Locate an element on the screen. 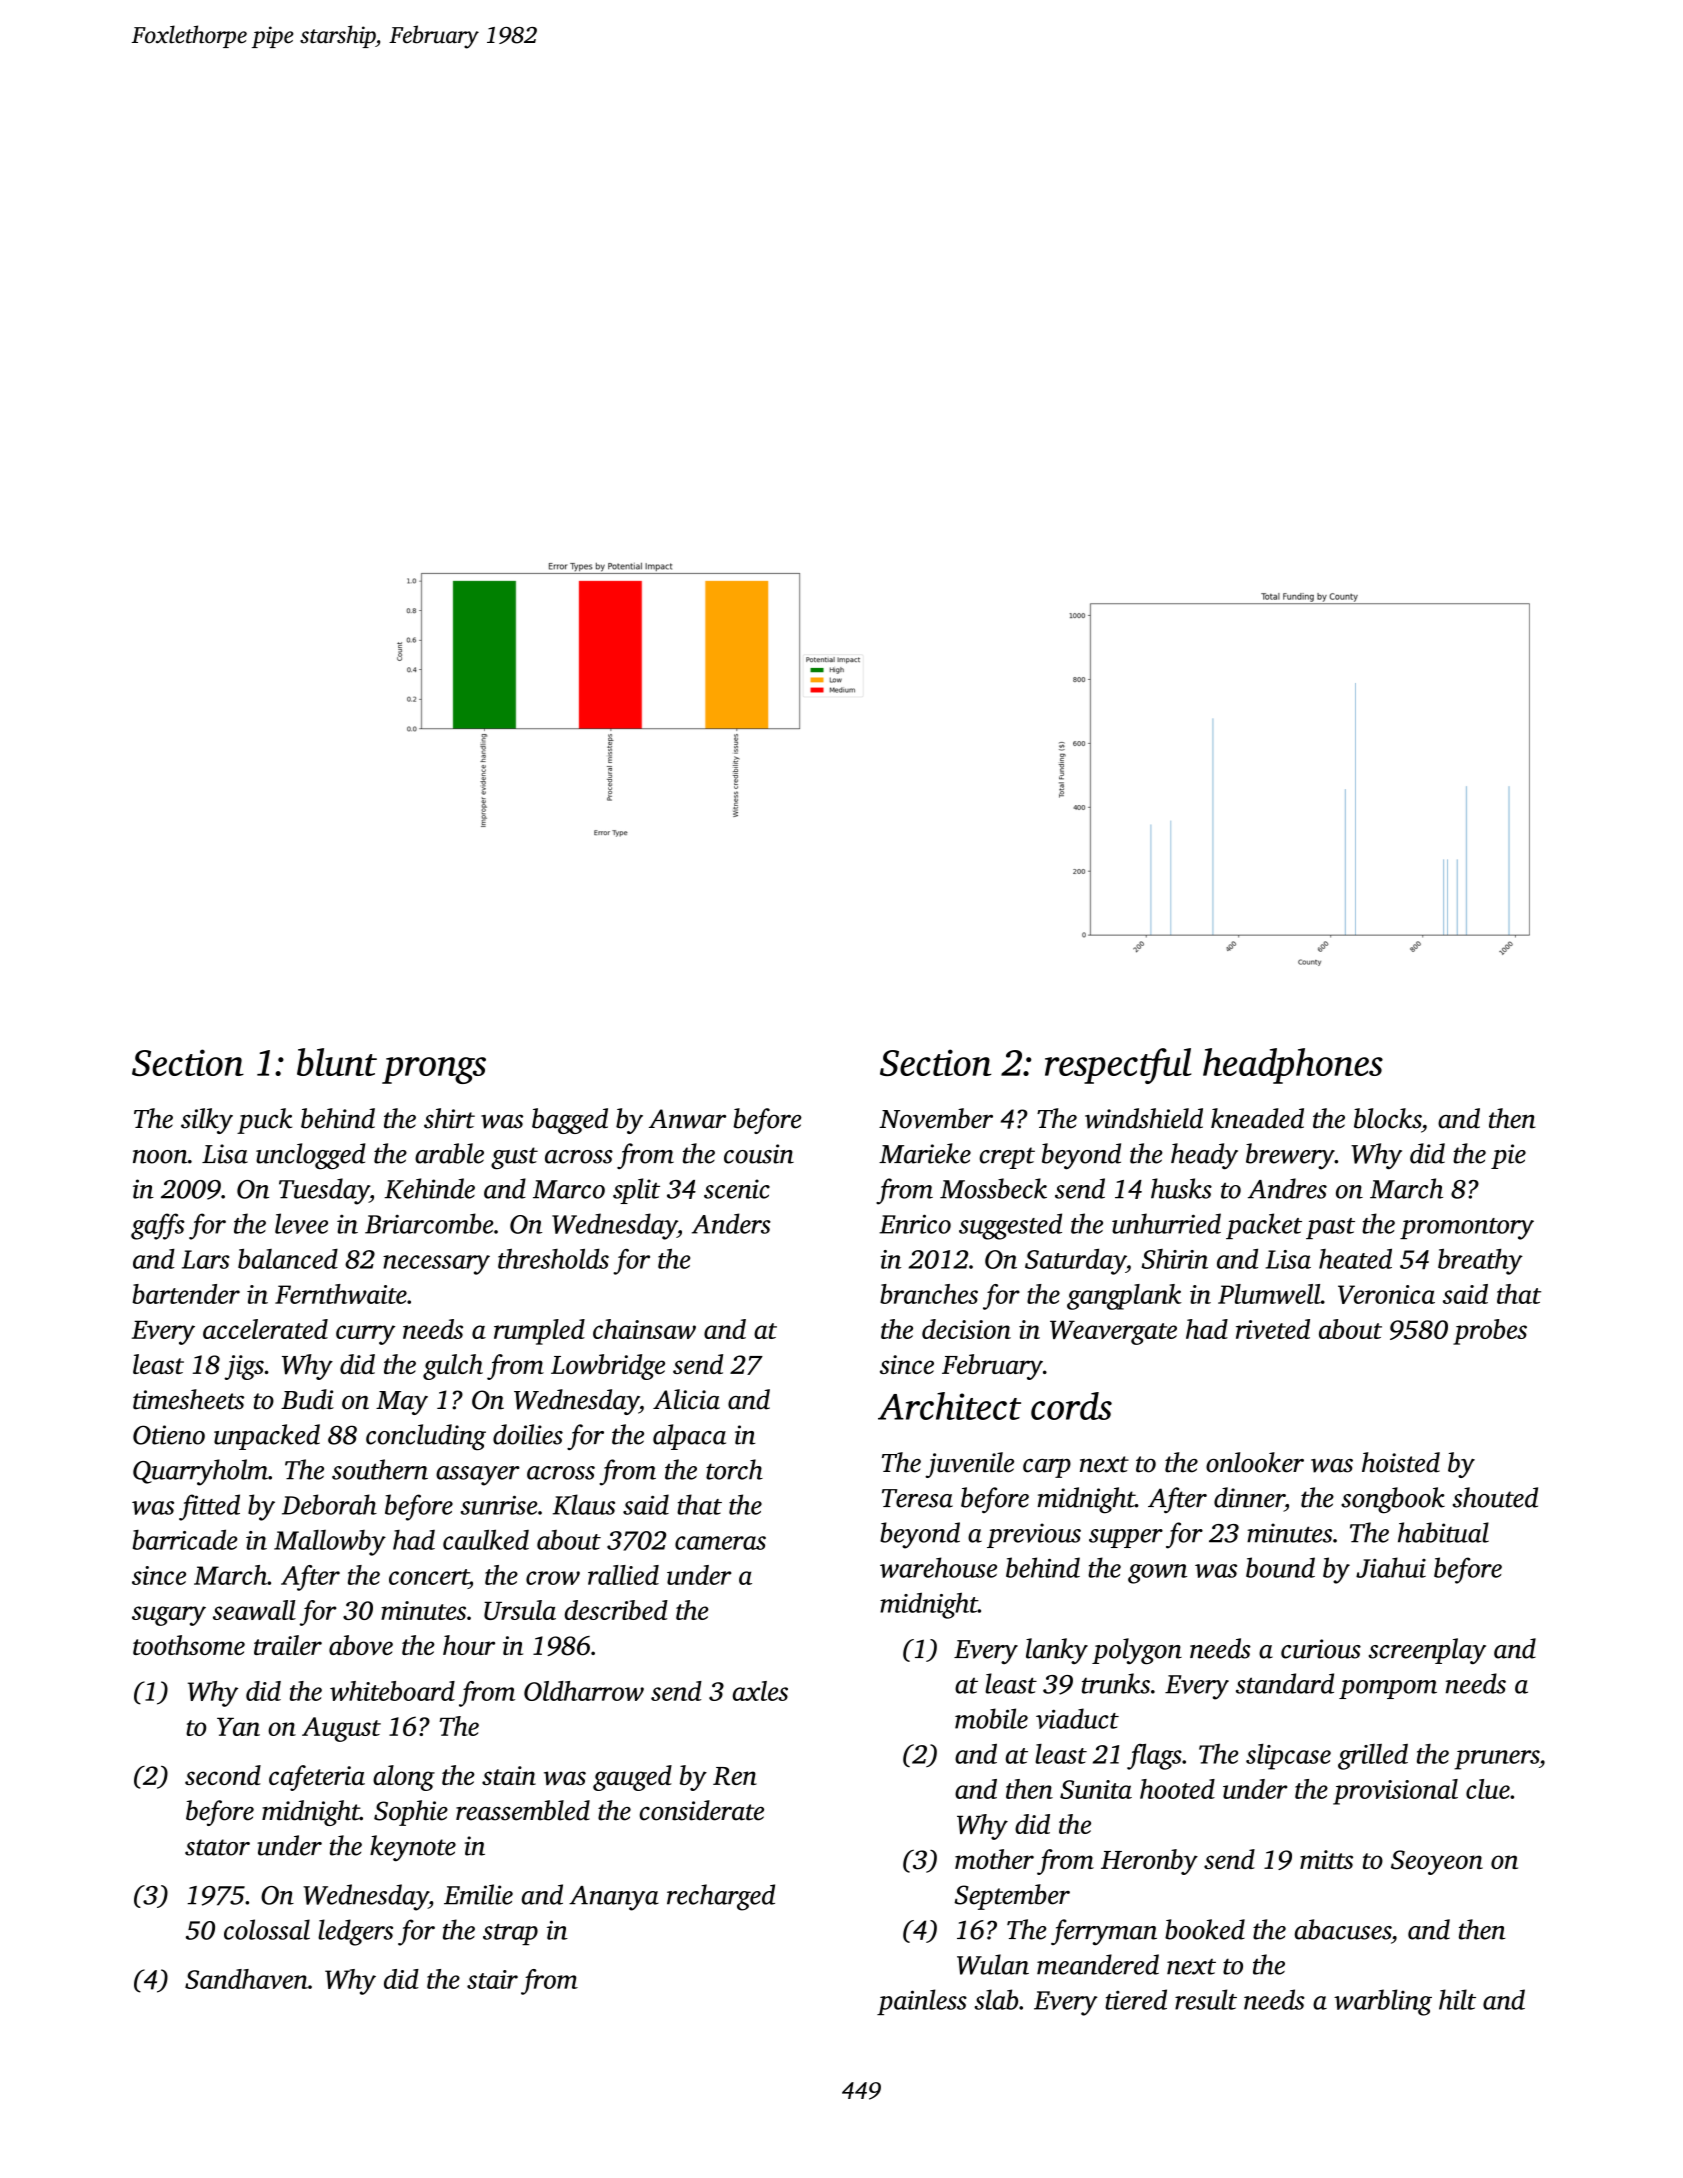 The width and height of the screenshot is (1683, 2178). sunrise is located at coordinates (498, 1505).
